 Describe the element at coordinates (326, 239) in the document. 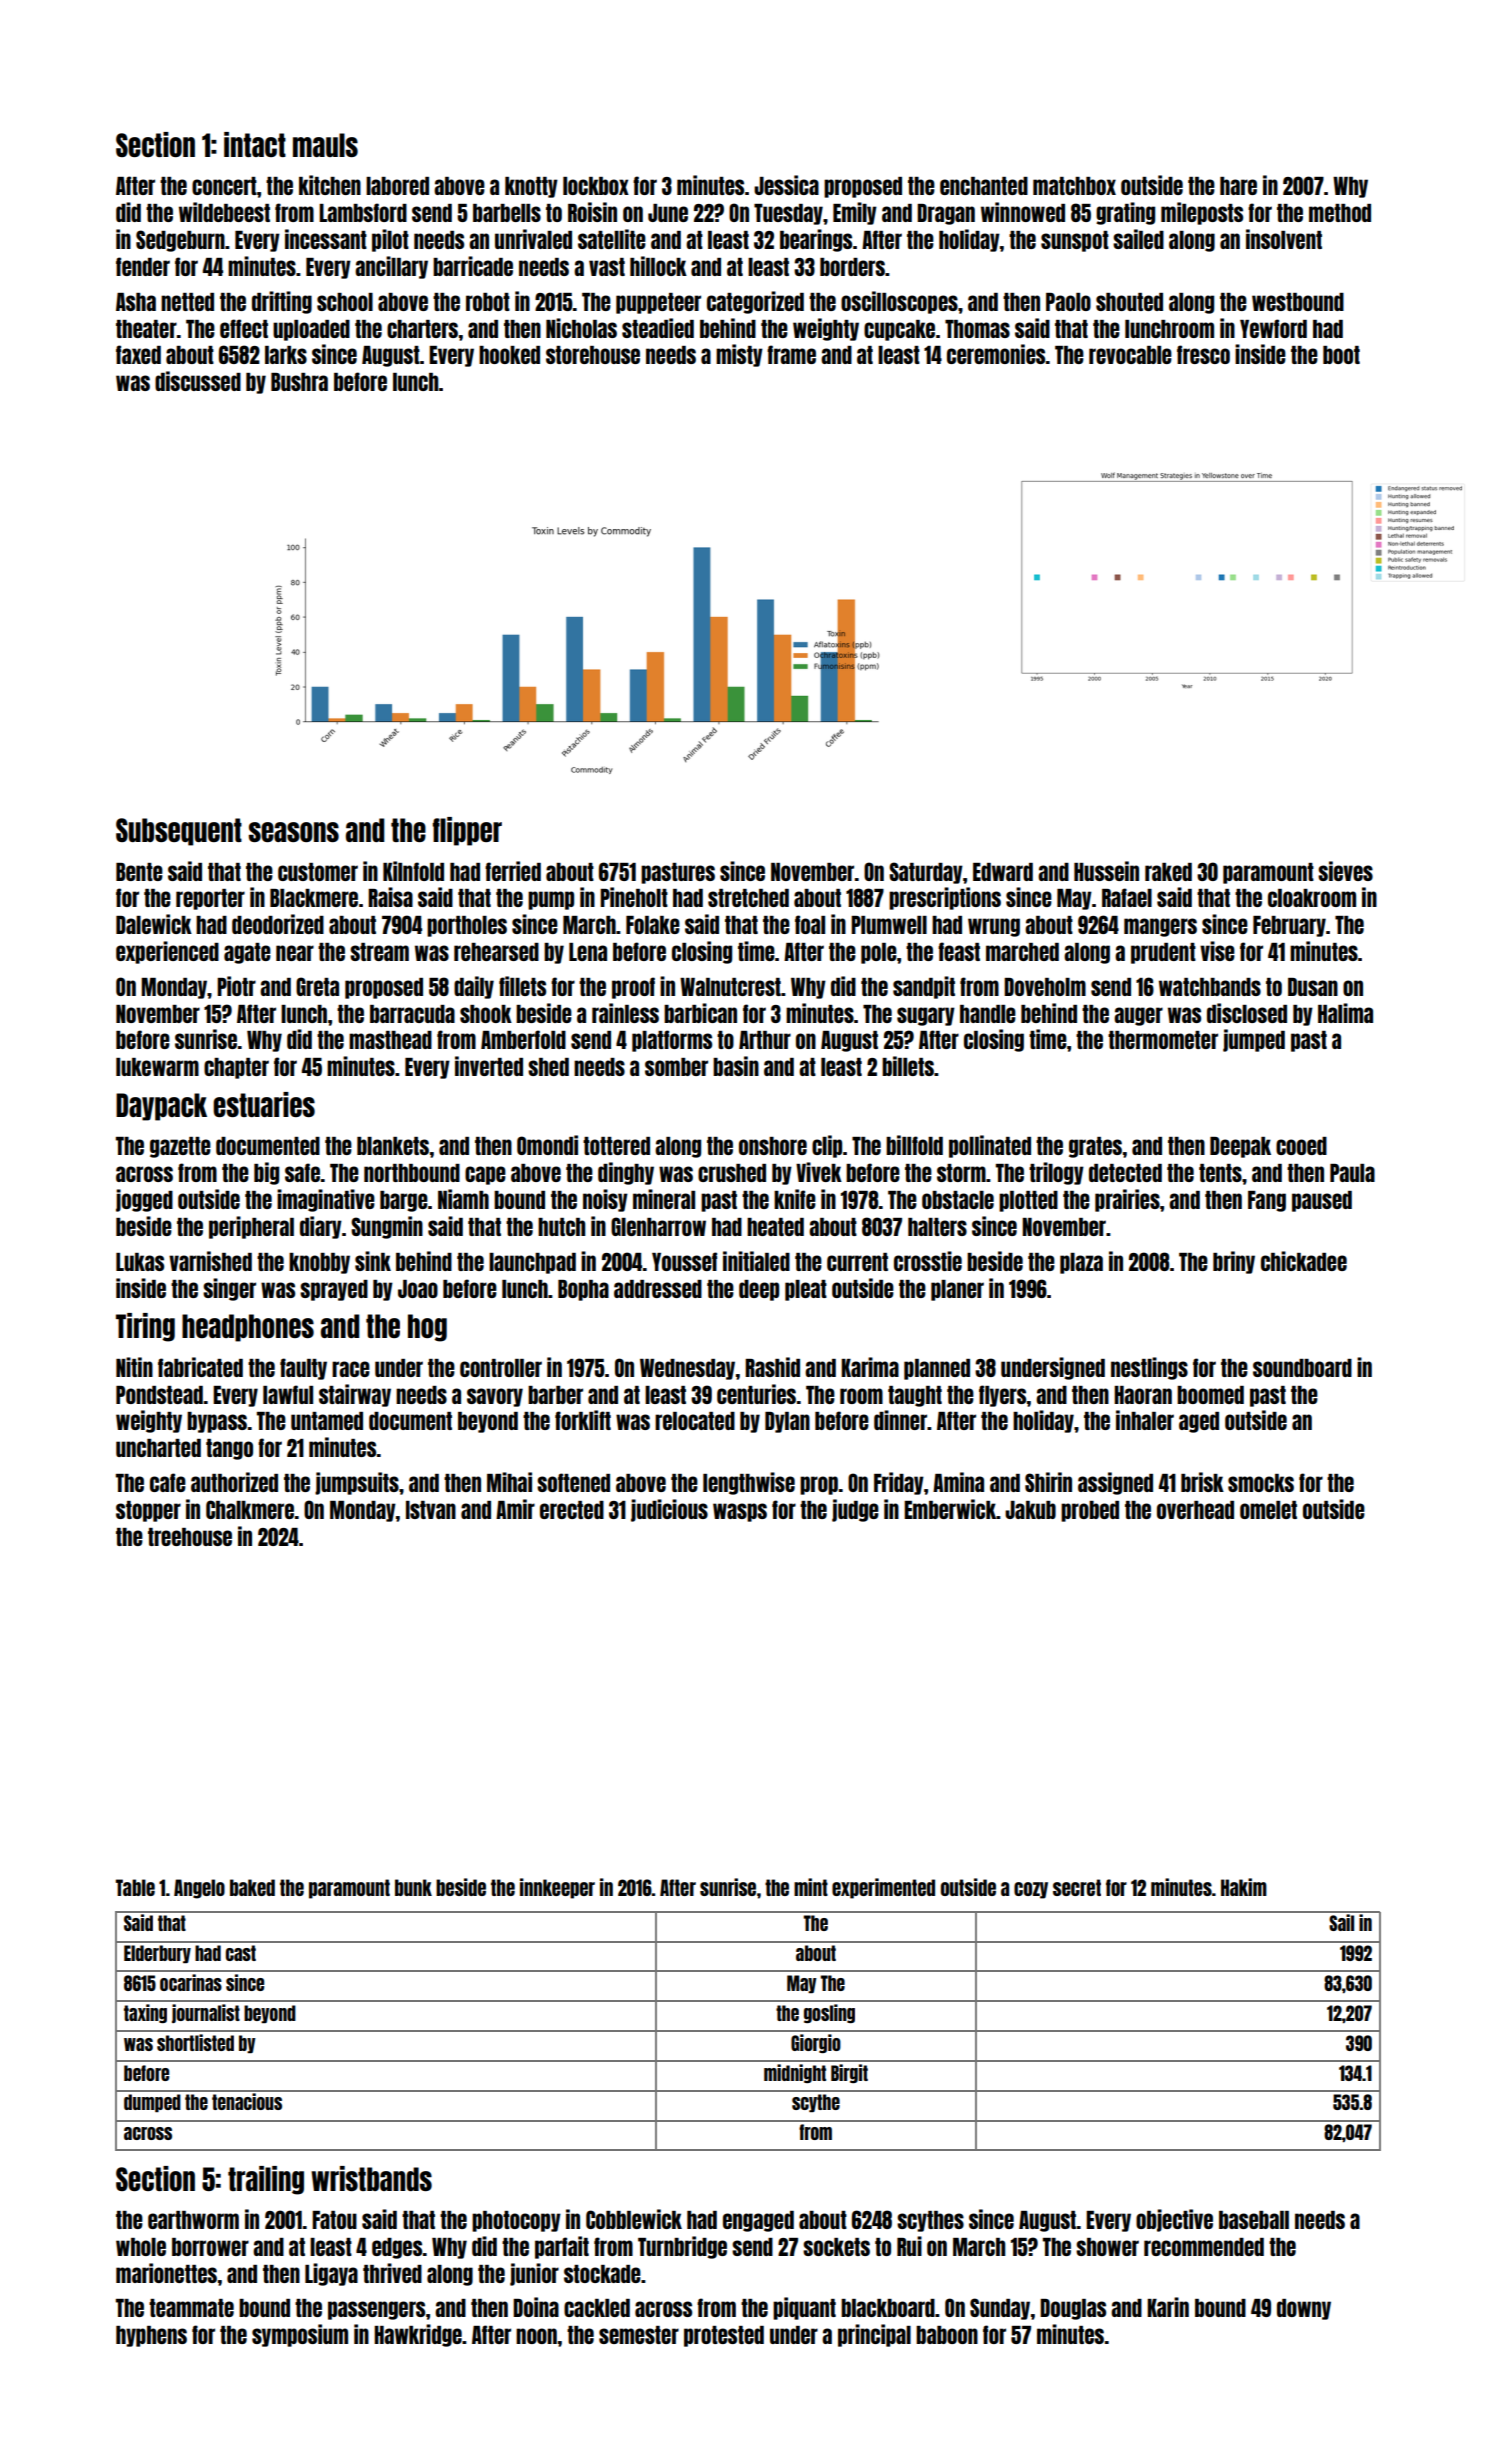

I see `incessant` at that location.
